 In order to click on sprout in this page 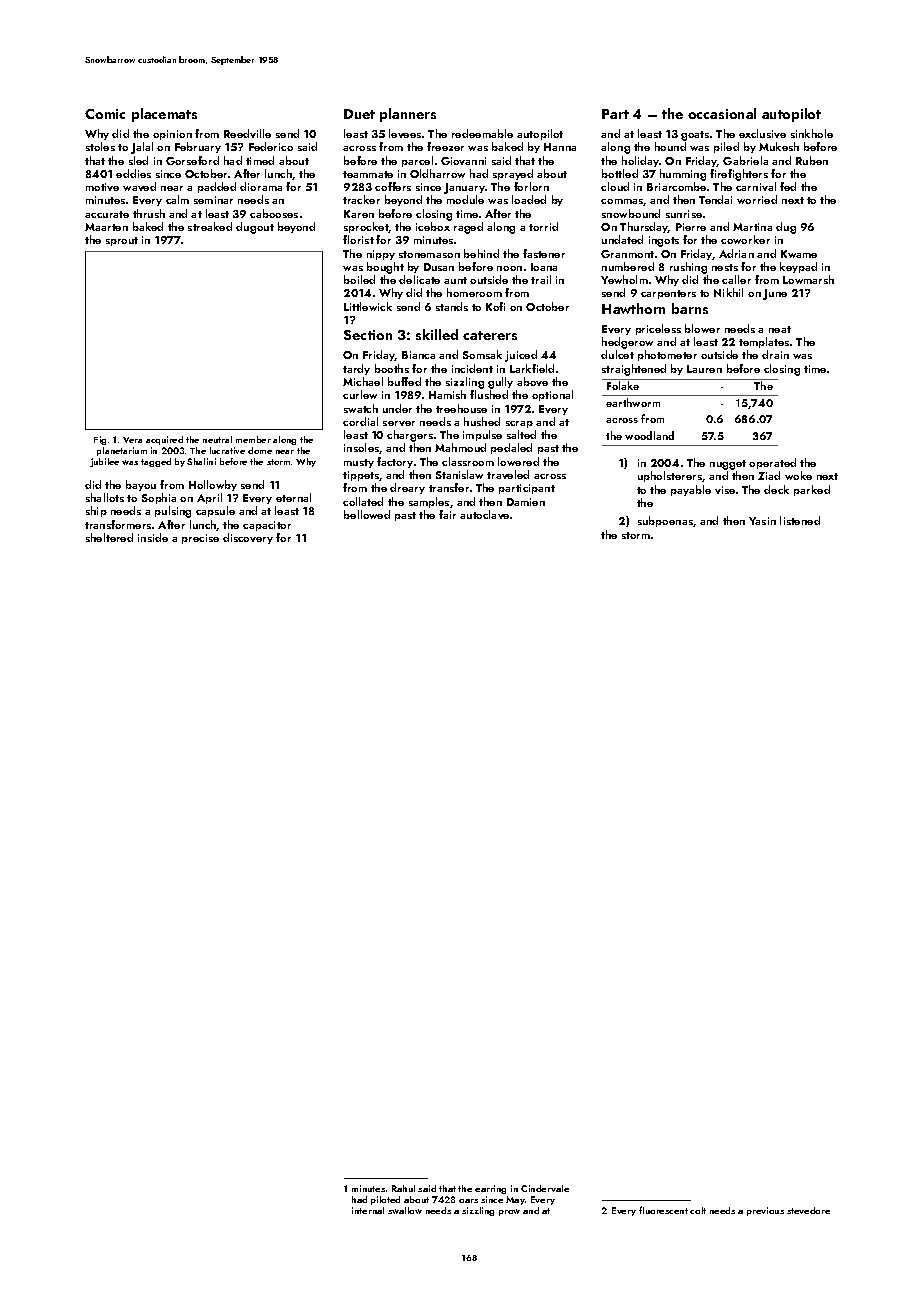, I will do `click(122, 241)`.
